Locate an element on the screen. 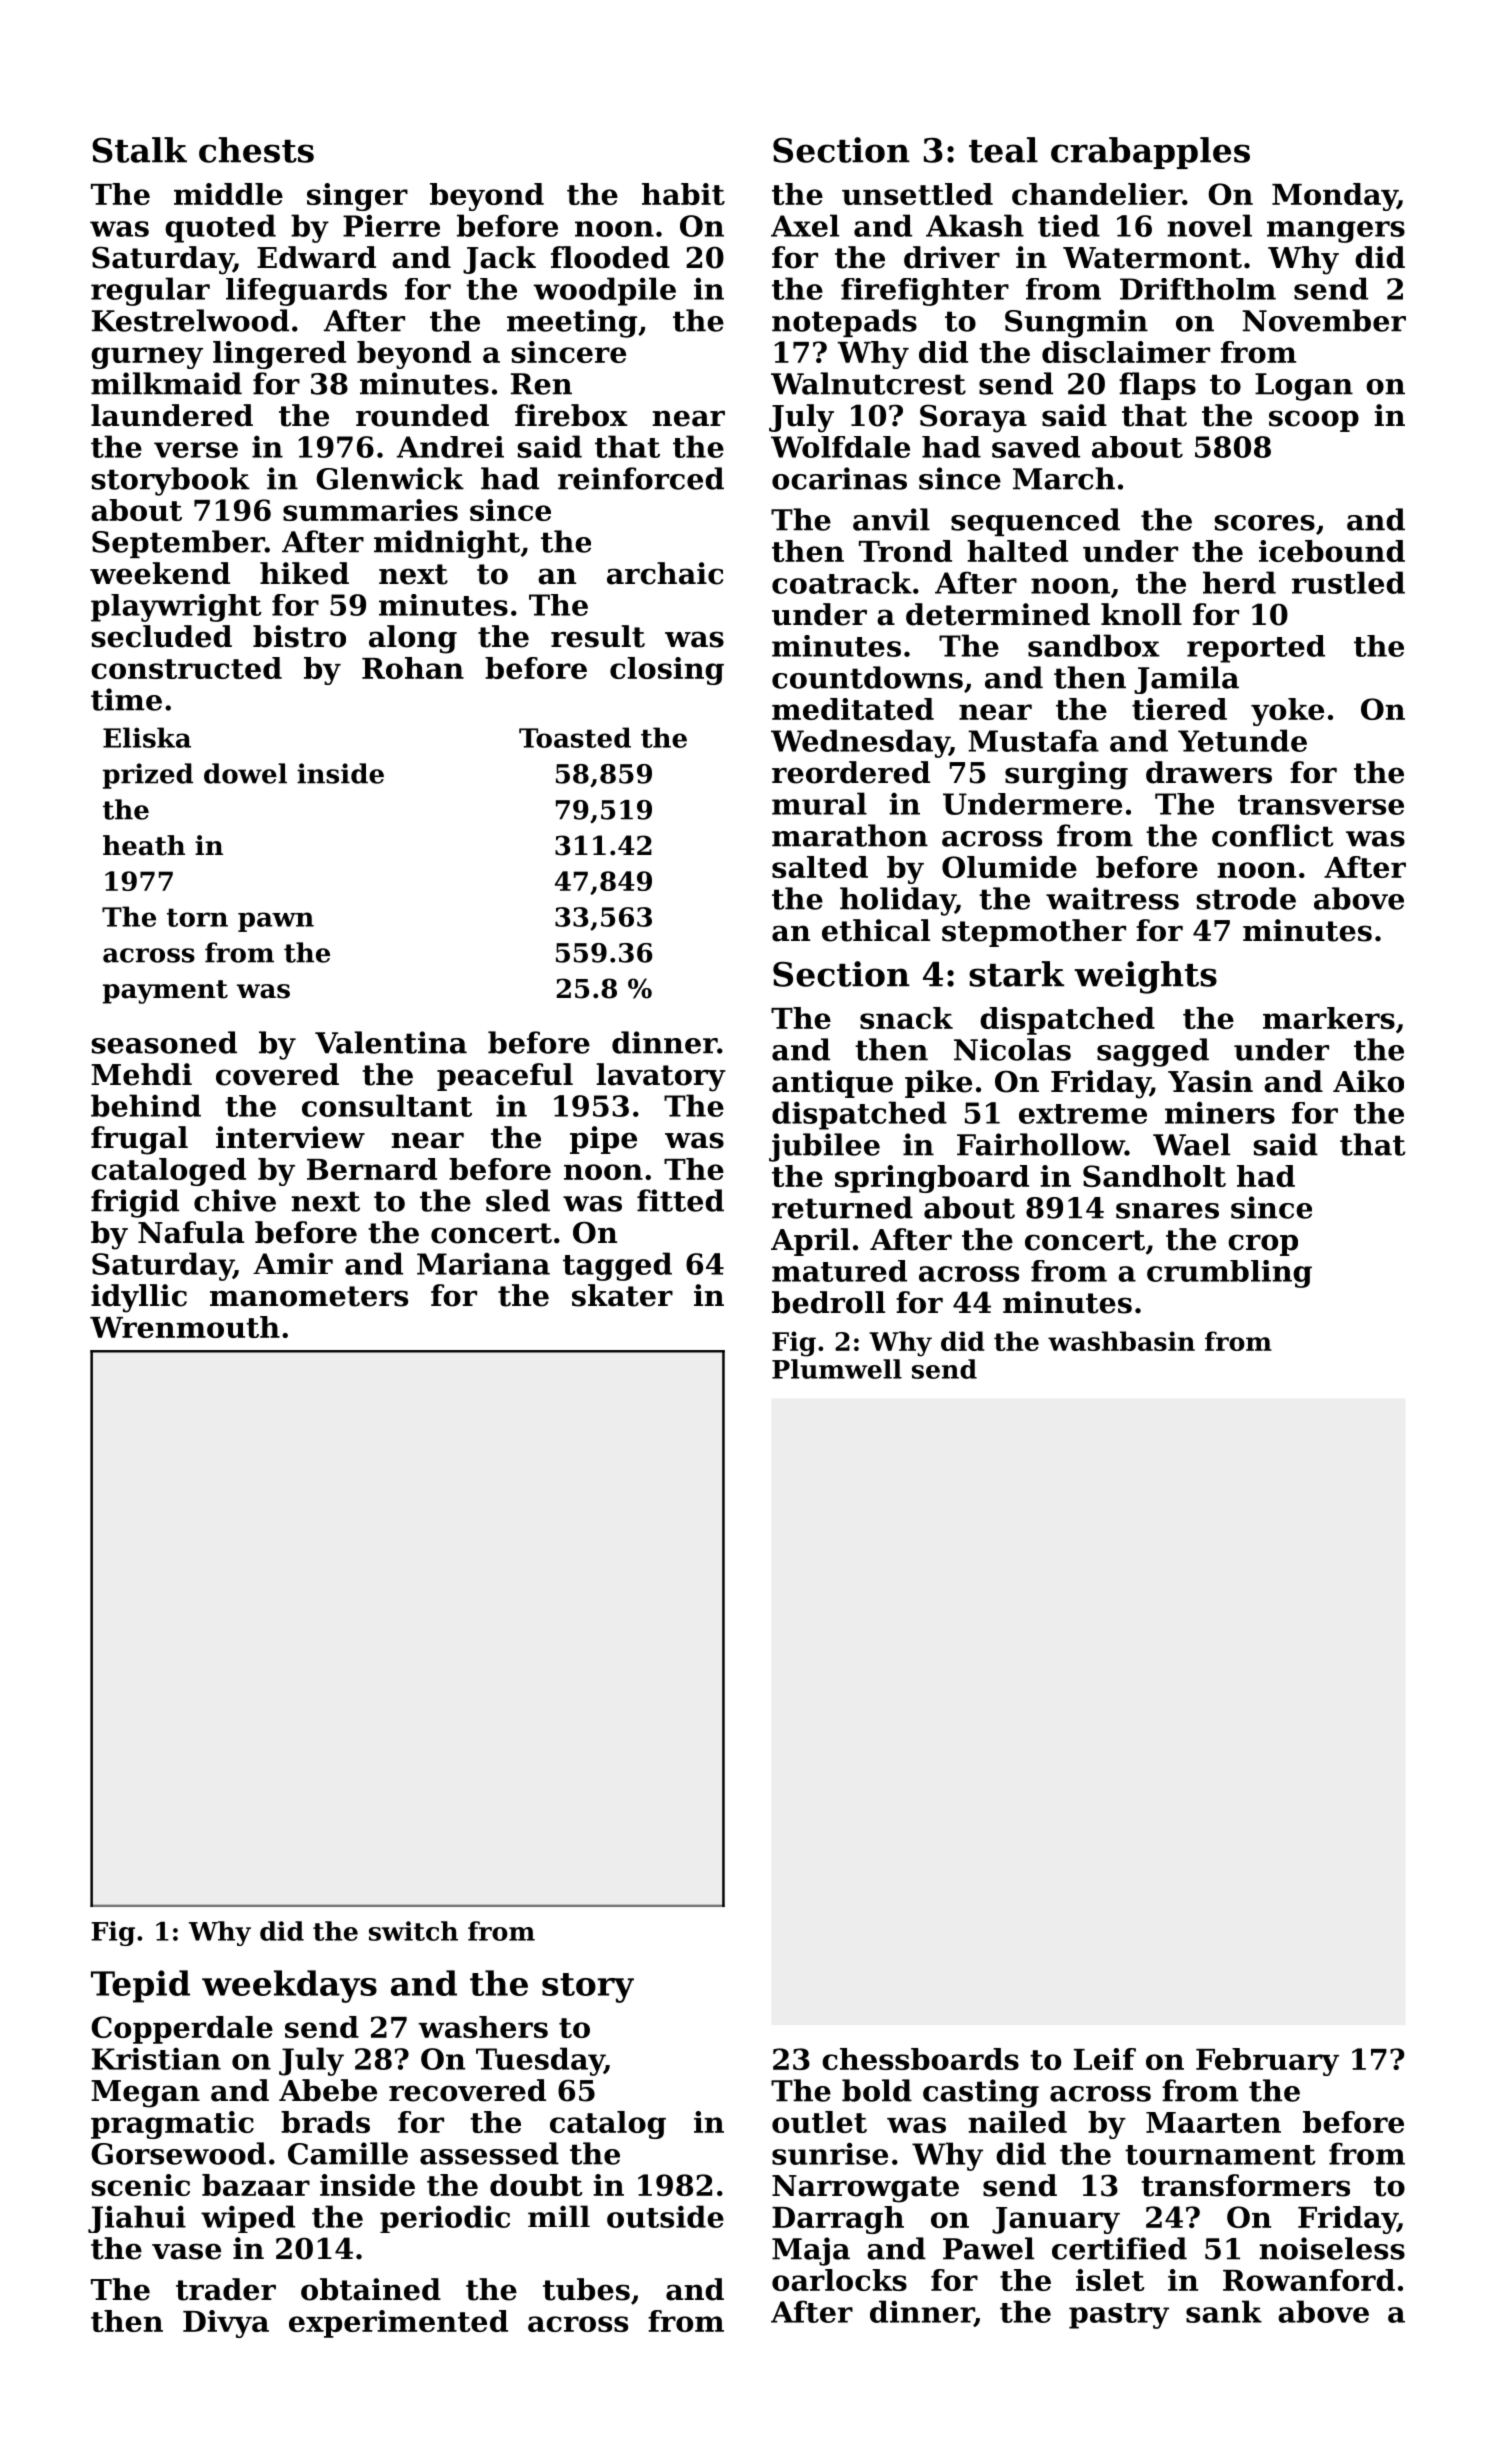 The height and width of the screenshot is (2464, 1496). pawn is located at coordinates (276, 922).
